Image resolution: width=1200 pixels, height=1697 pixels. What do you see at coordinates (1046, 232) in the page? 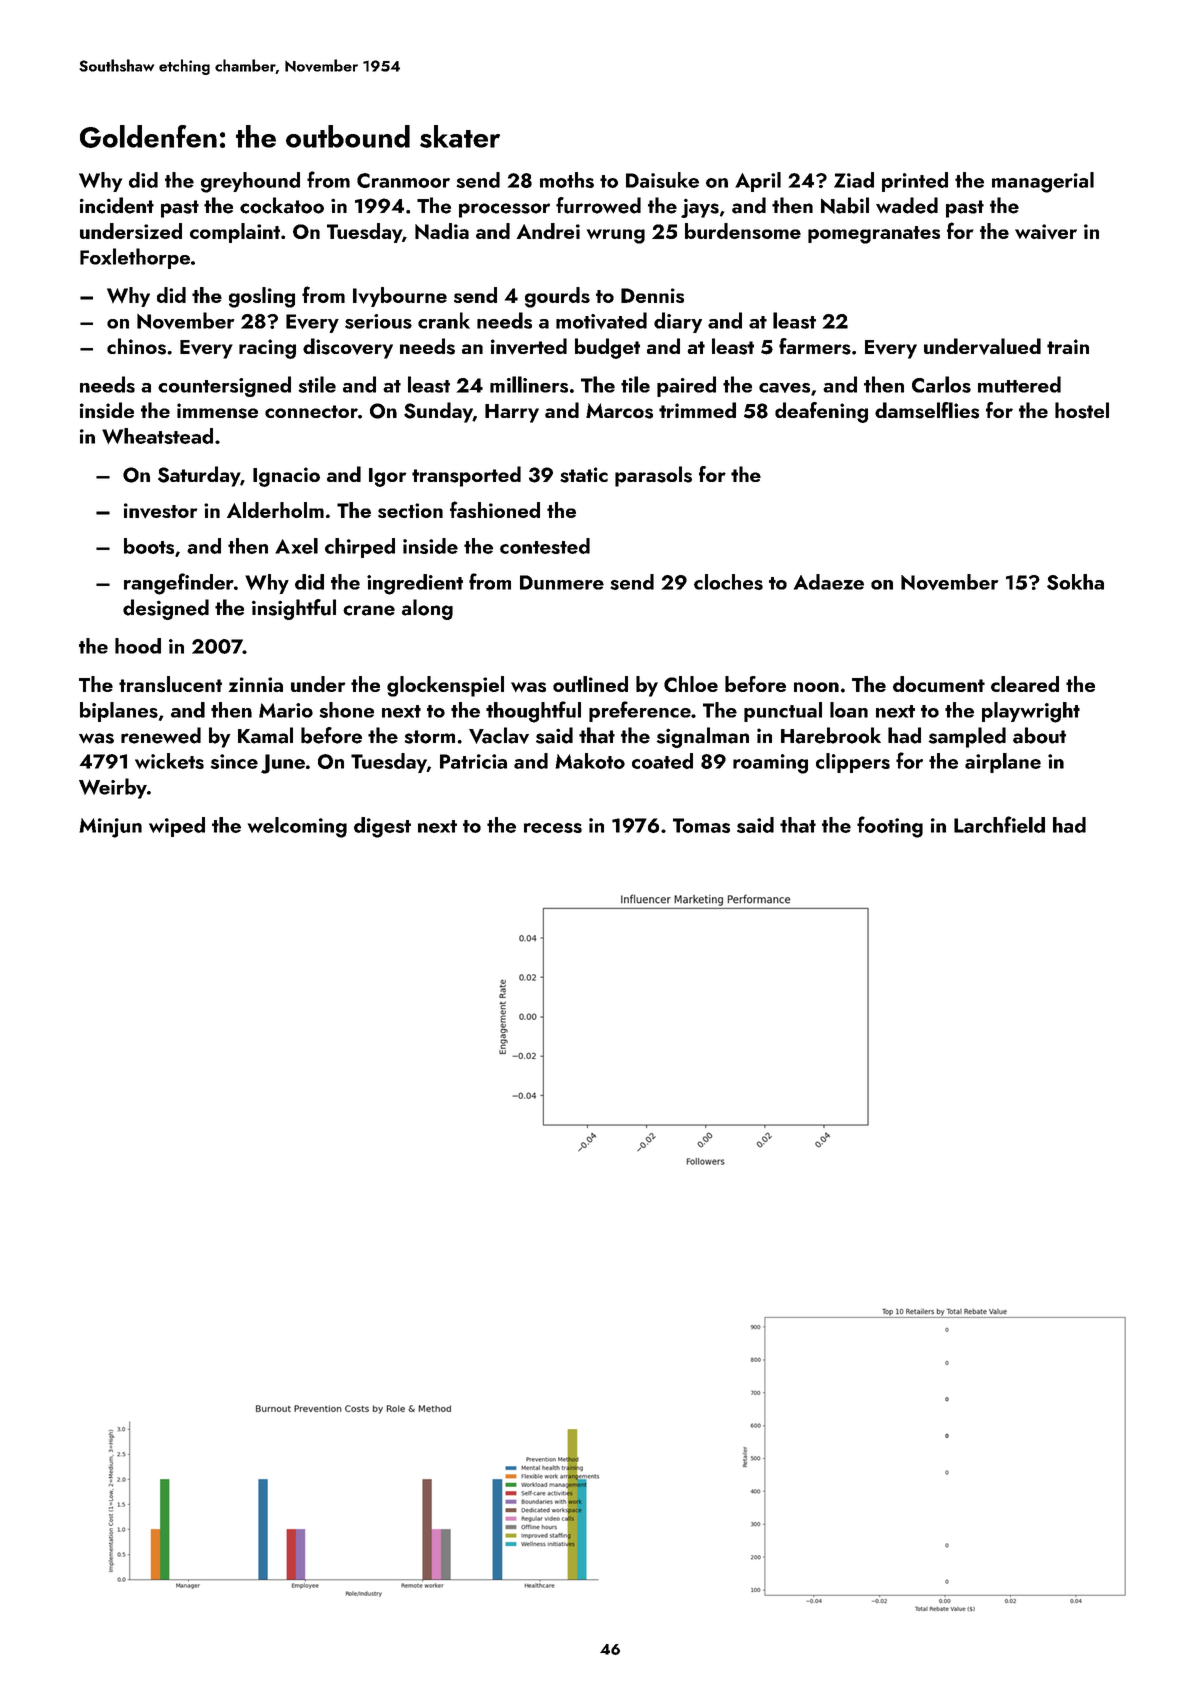
I see `waiver` at bounding box center [1046, 232].
